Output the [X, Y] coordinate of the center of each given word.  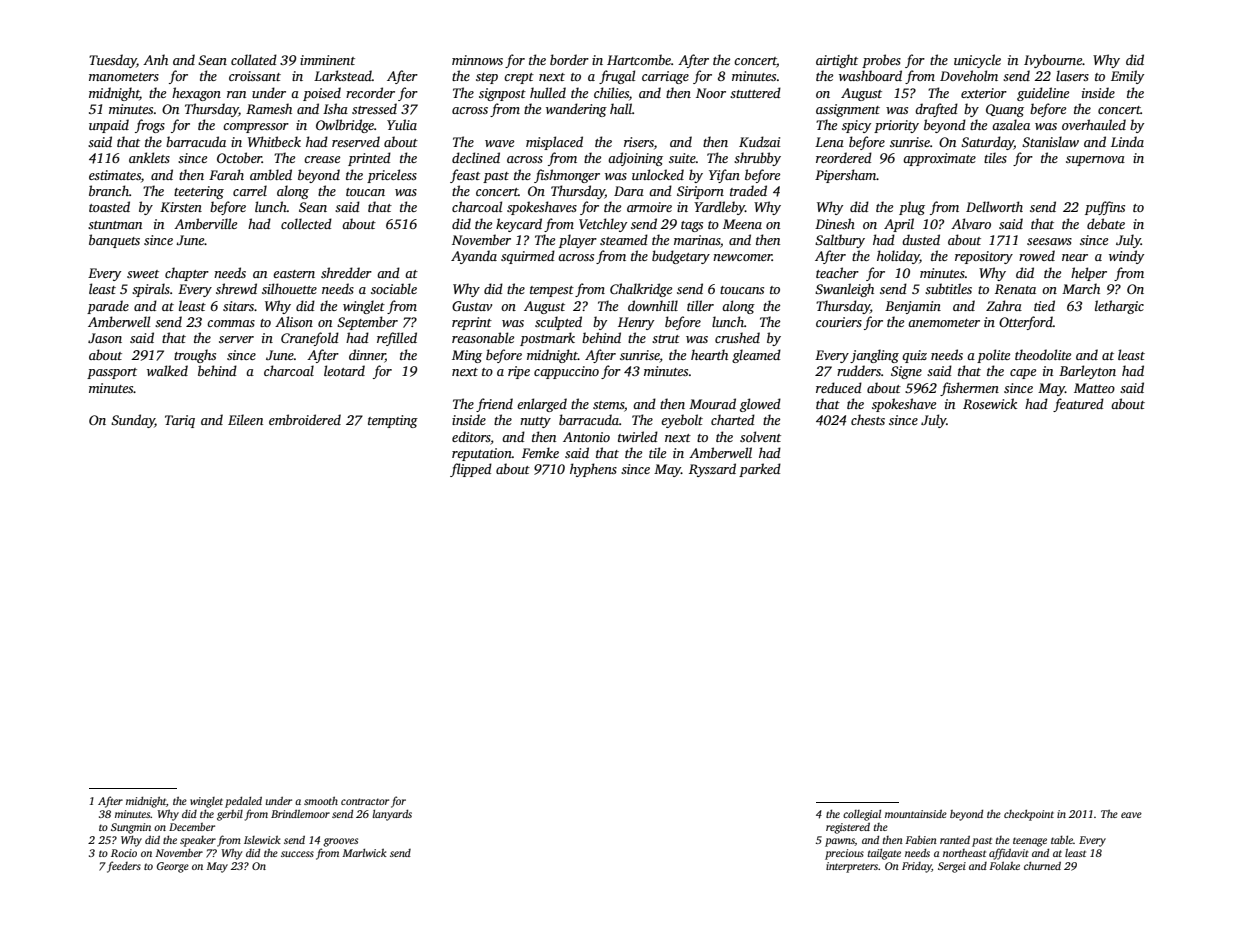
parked [760, 470]
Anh [155, 59]
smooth [321, 800]
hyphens [593, 470]
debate [1106, 223]
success [297, 854]
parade [108, 307]
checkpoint [1029, 815]
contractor [365, 801]
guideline [1043, 94]
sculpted [558, 323]
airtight [837, 61]
